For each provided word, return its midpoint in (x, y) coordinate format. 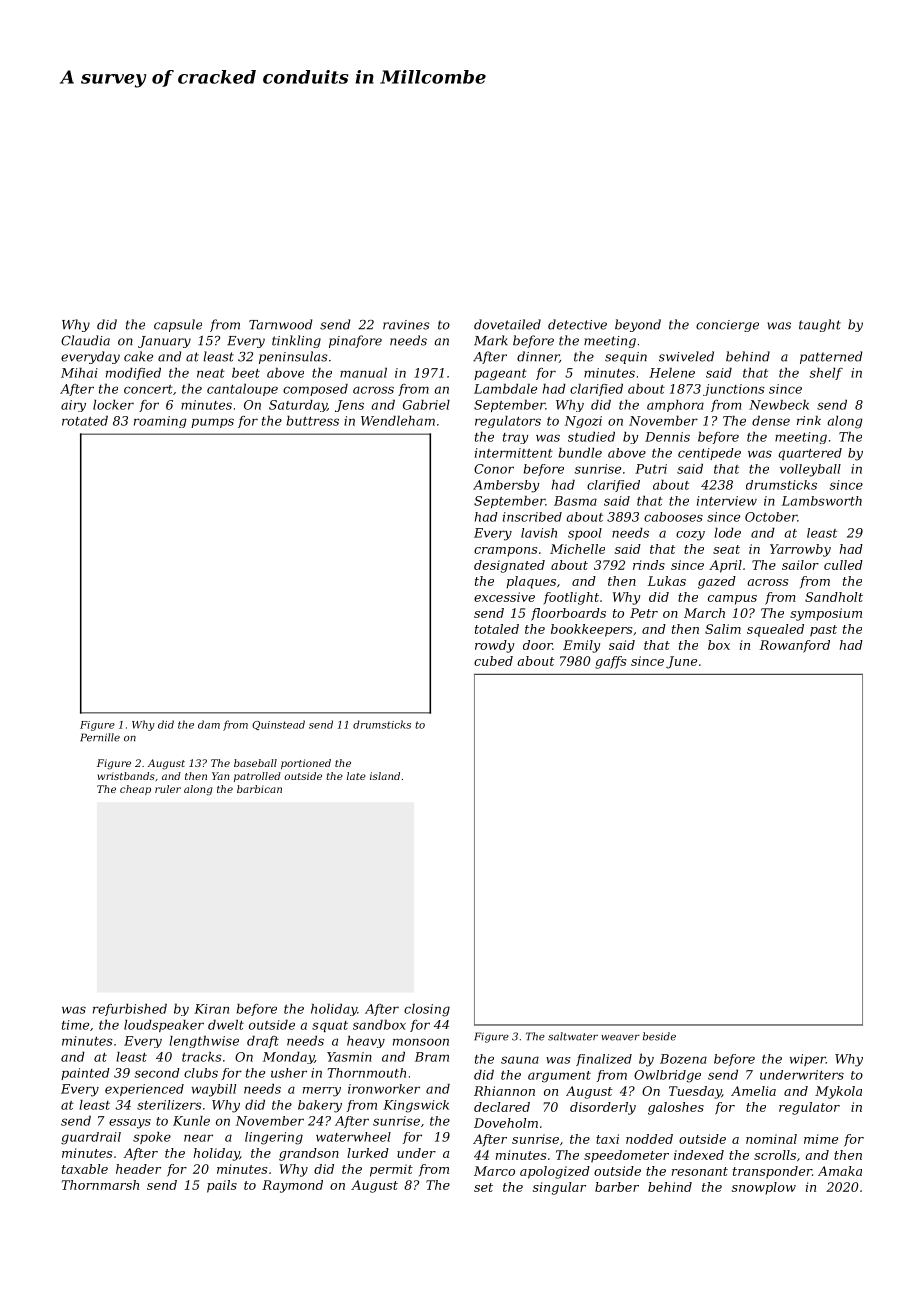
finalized (604, 1060)
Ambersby (506, 486)
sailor (800, 565)
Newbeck (779, 405)
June (681, 662)
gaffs (610, 662)
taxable (85, 1169)
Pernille (100, 737)
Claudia (85, 340)
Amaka (840, 1171)
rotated (85, 421)
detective (577, 324)
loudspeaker (164, 1026)
